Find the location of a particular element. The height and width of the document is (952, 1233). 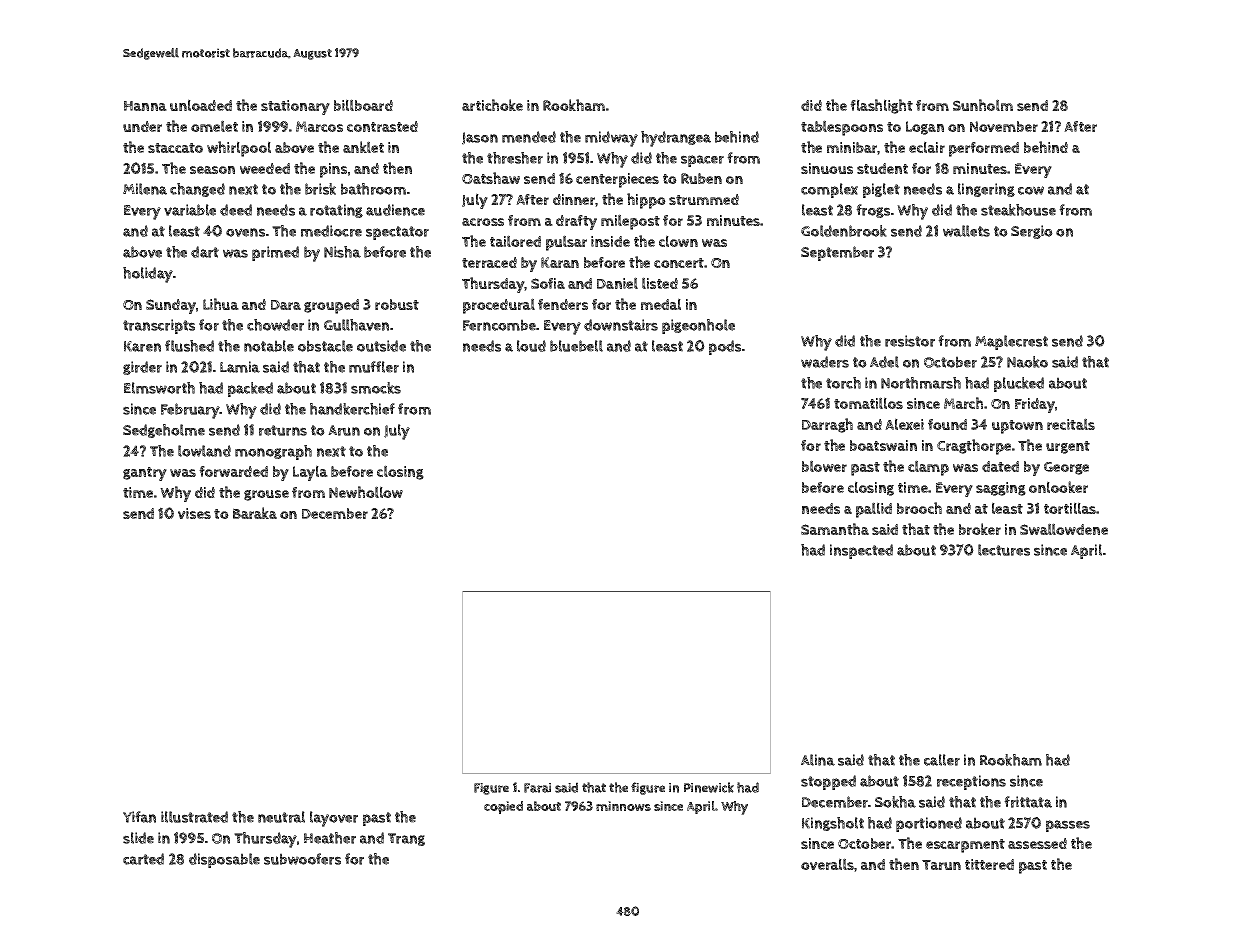

Sunholm is located at coordinates (983, 105).
